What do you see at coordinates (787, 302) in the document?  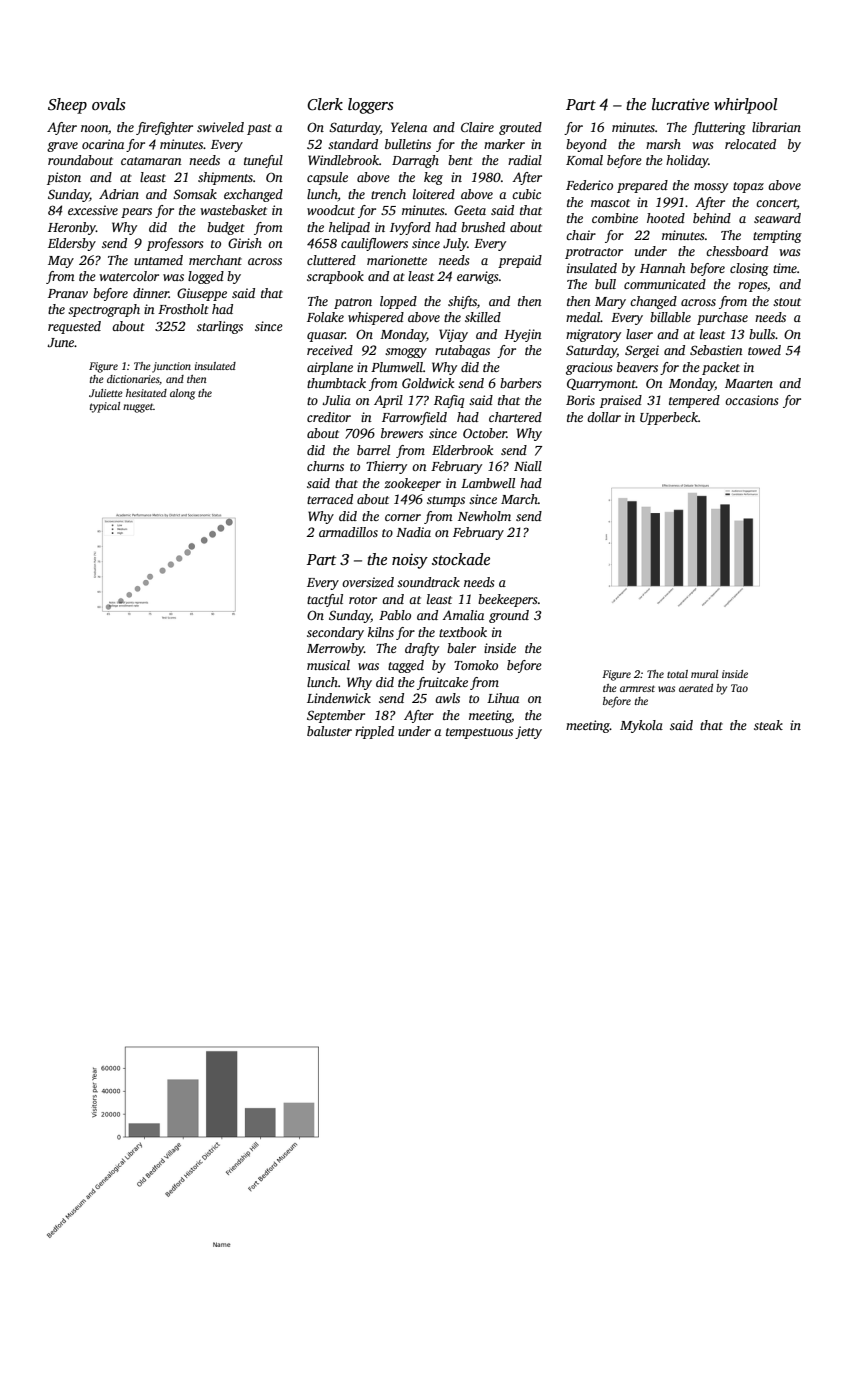 I see `stout` at bounding box center [787, 302].
